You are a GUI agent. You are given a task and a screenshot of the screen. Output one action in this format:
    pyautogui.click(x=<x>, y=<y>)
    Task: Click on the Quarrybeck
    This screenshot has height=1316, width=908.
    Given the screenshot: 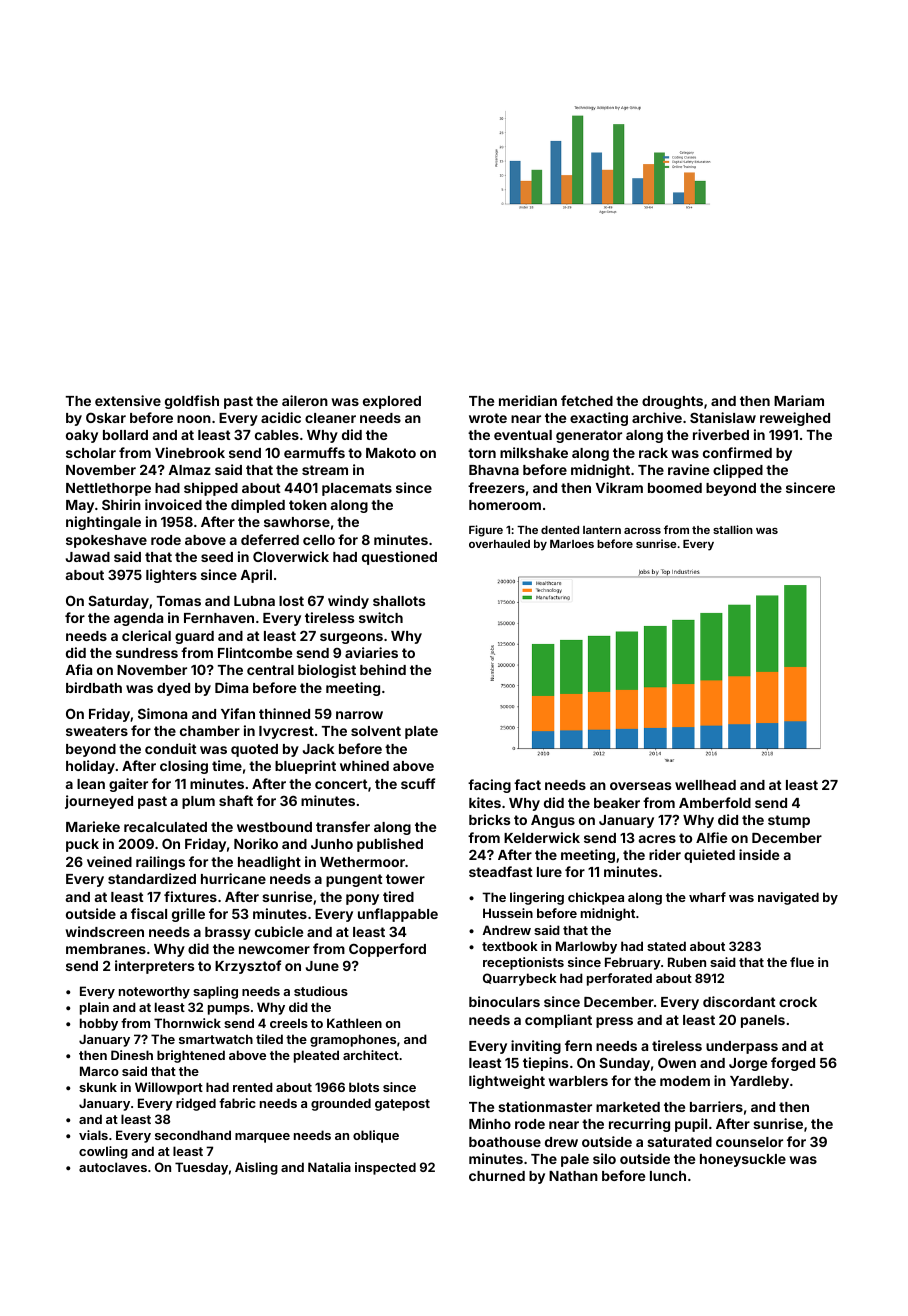 What is the action you would take?
    pyautogui.click(x=520, y=979)
